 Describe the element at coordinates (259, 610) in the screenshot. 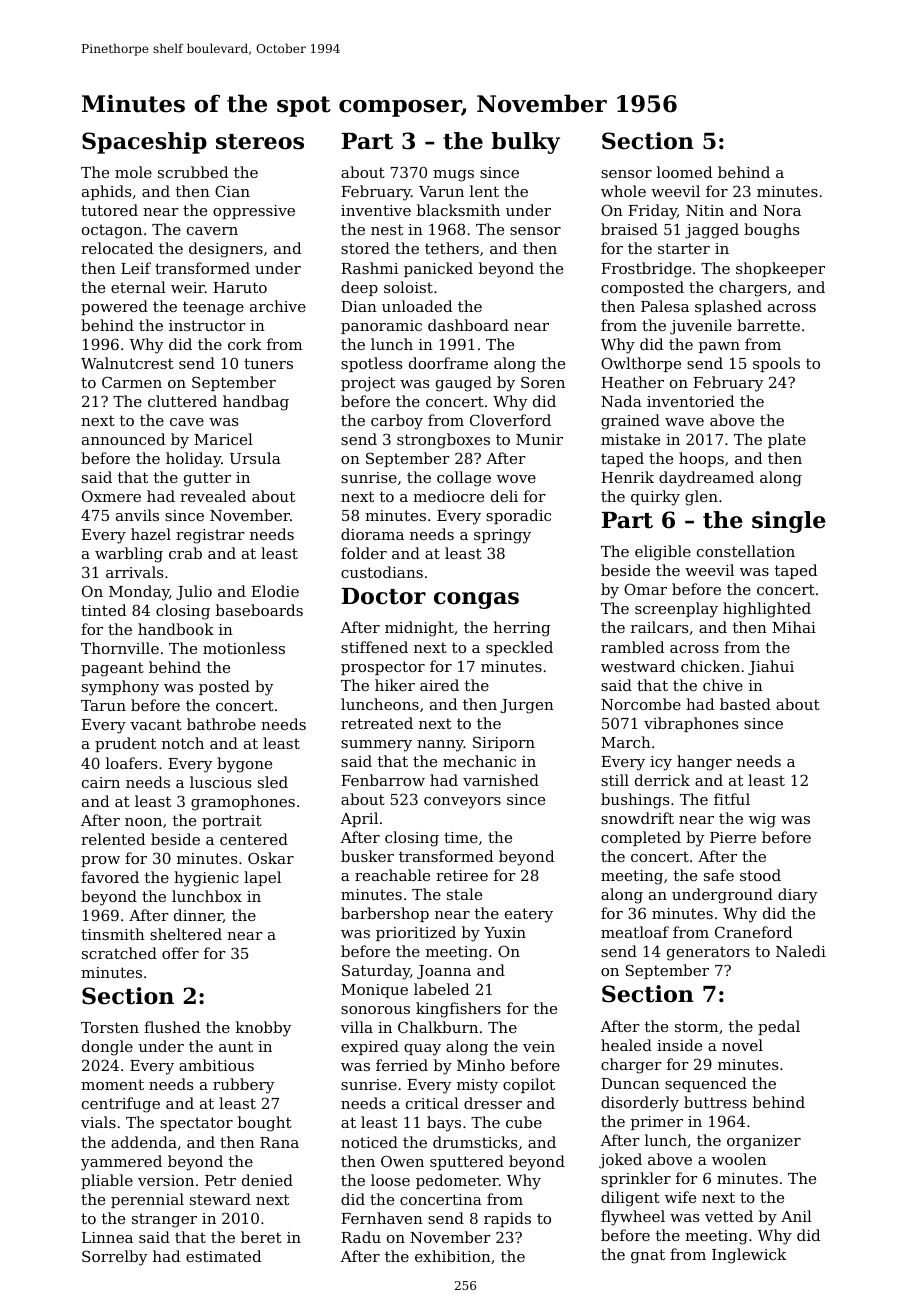

I see `baseboards` at that location.
